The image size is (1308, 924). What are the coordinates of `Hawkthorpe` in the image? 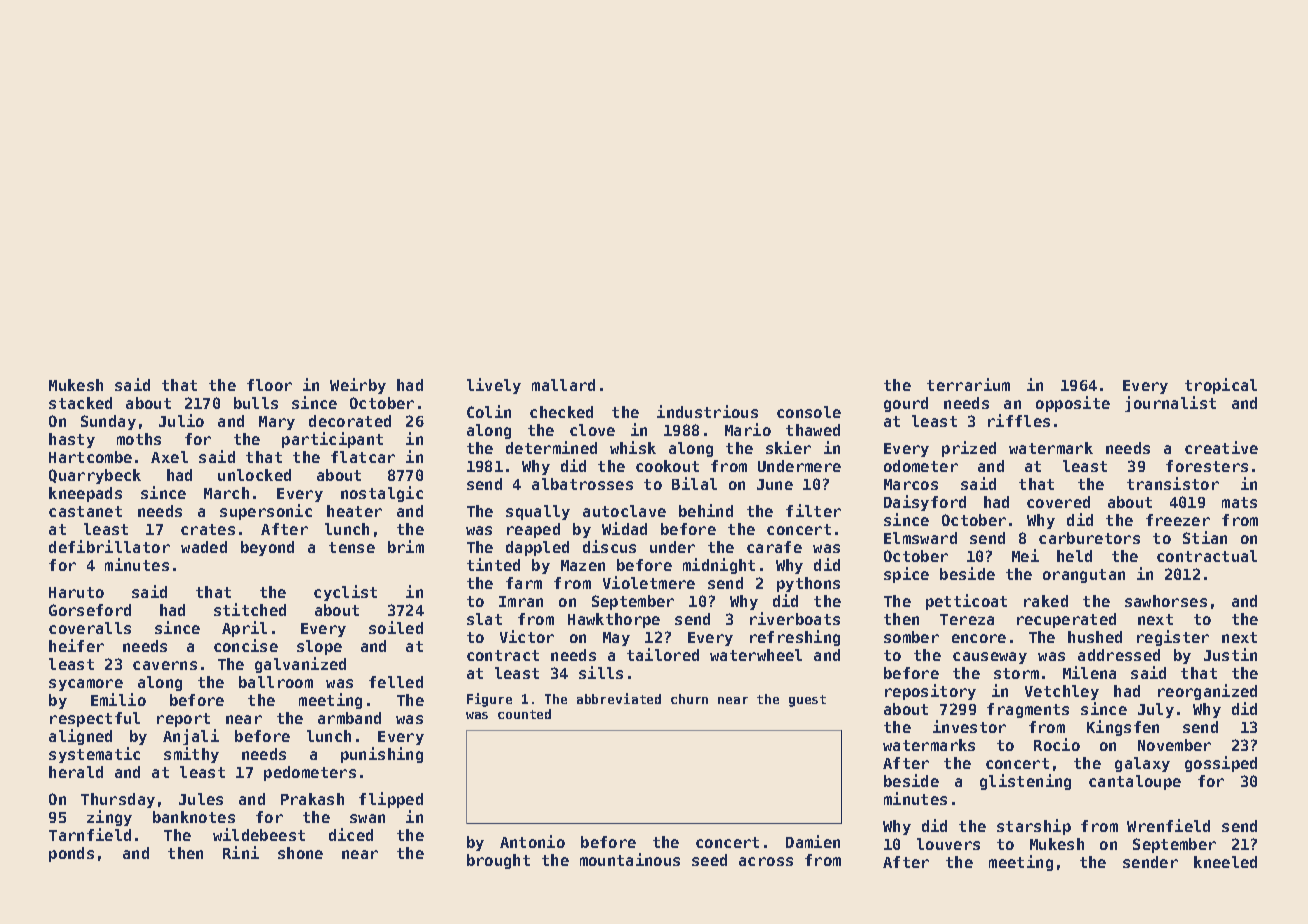 It's located at (614, 620).
